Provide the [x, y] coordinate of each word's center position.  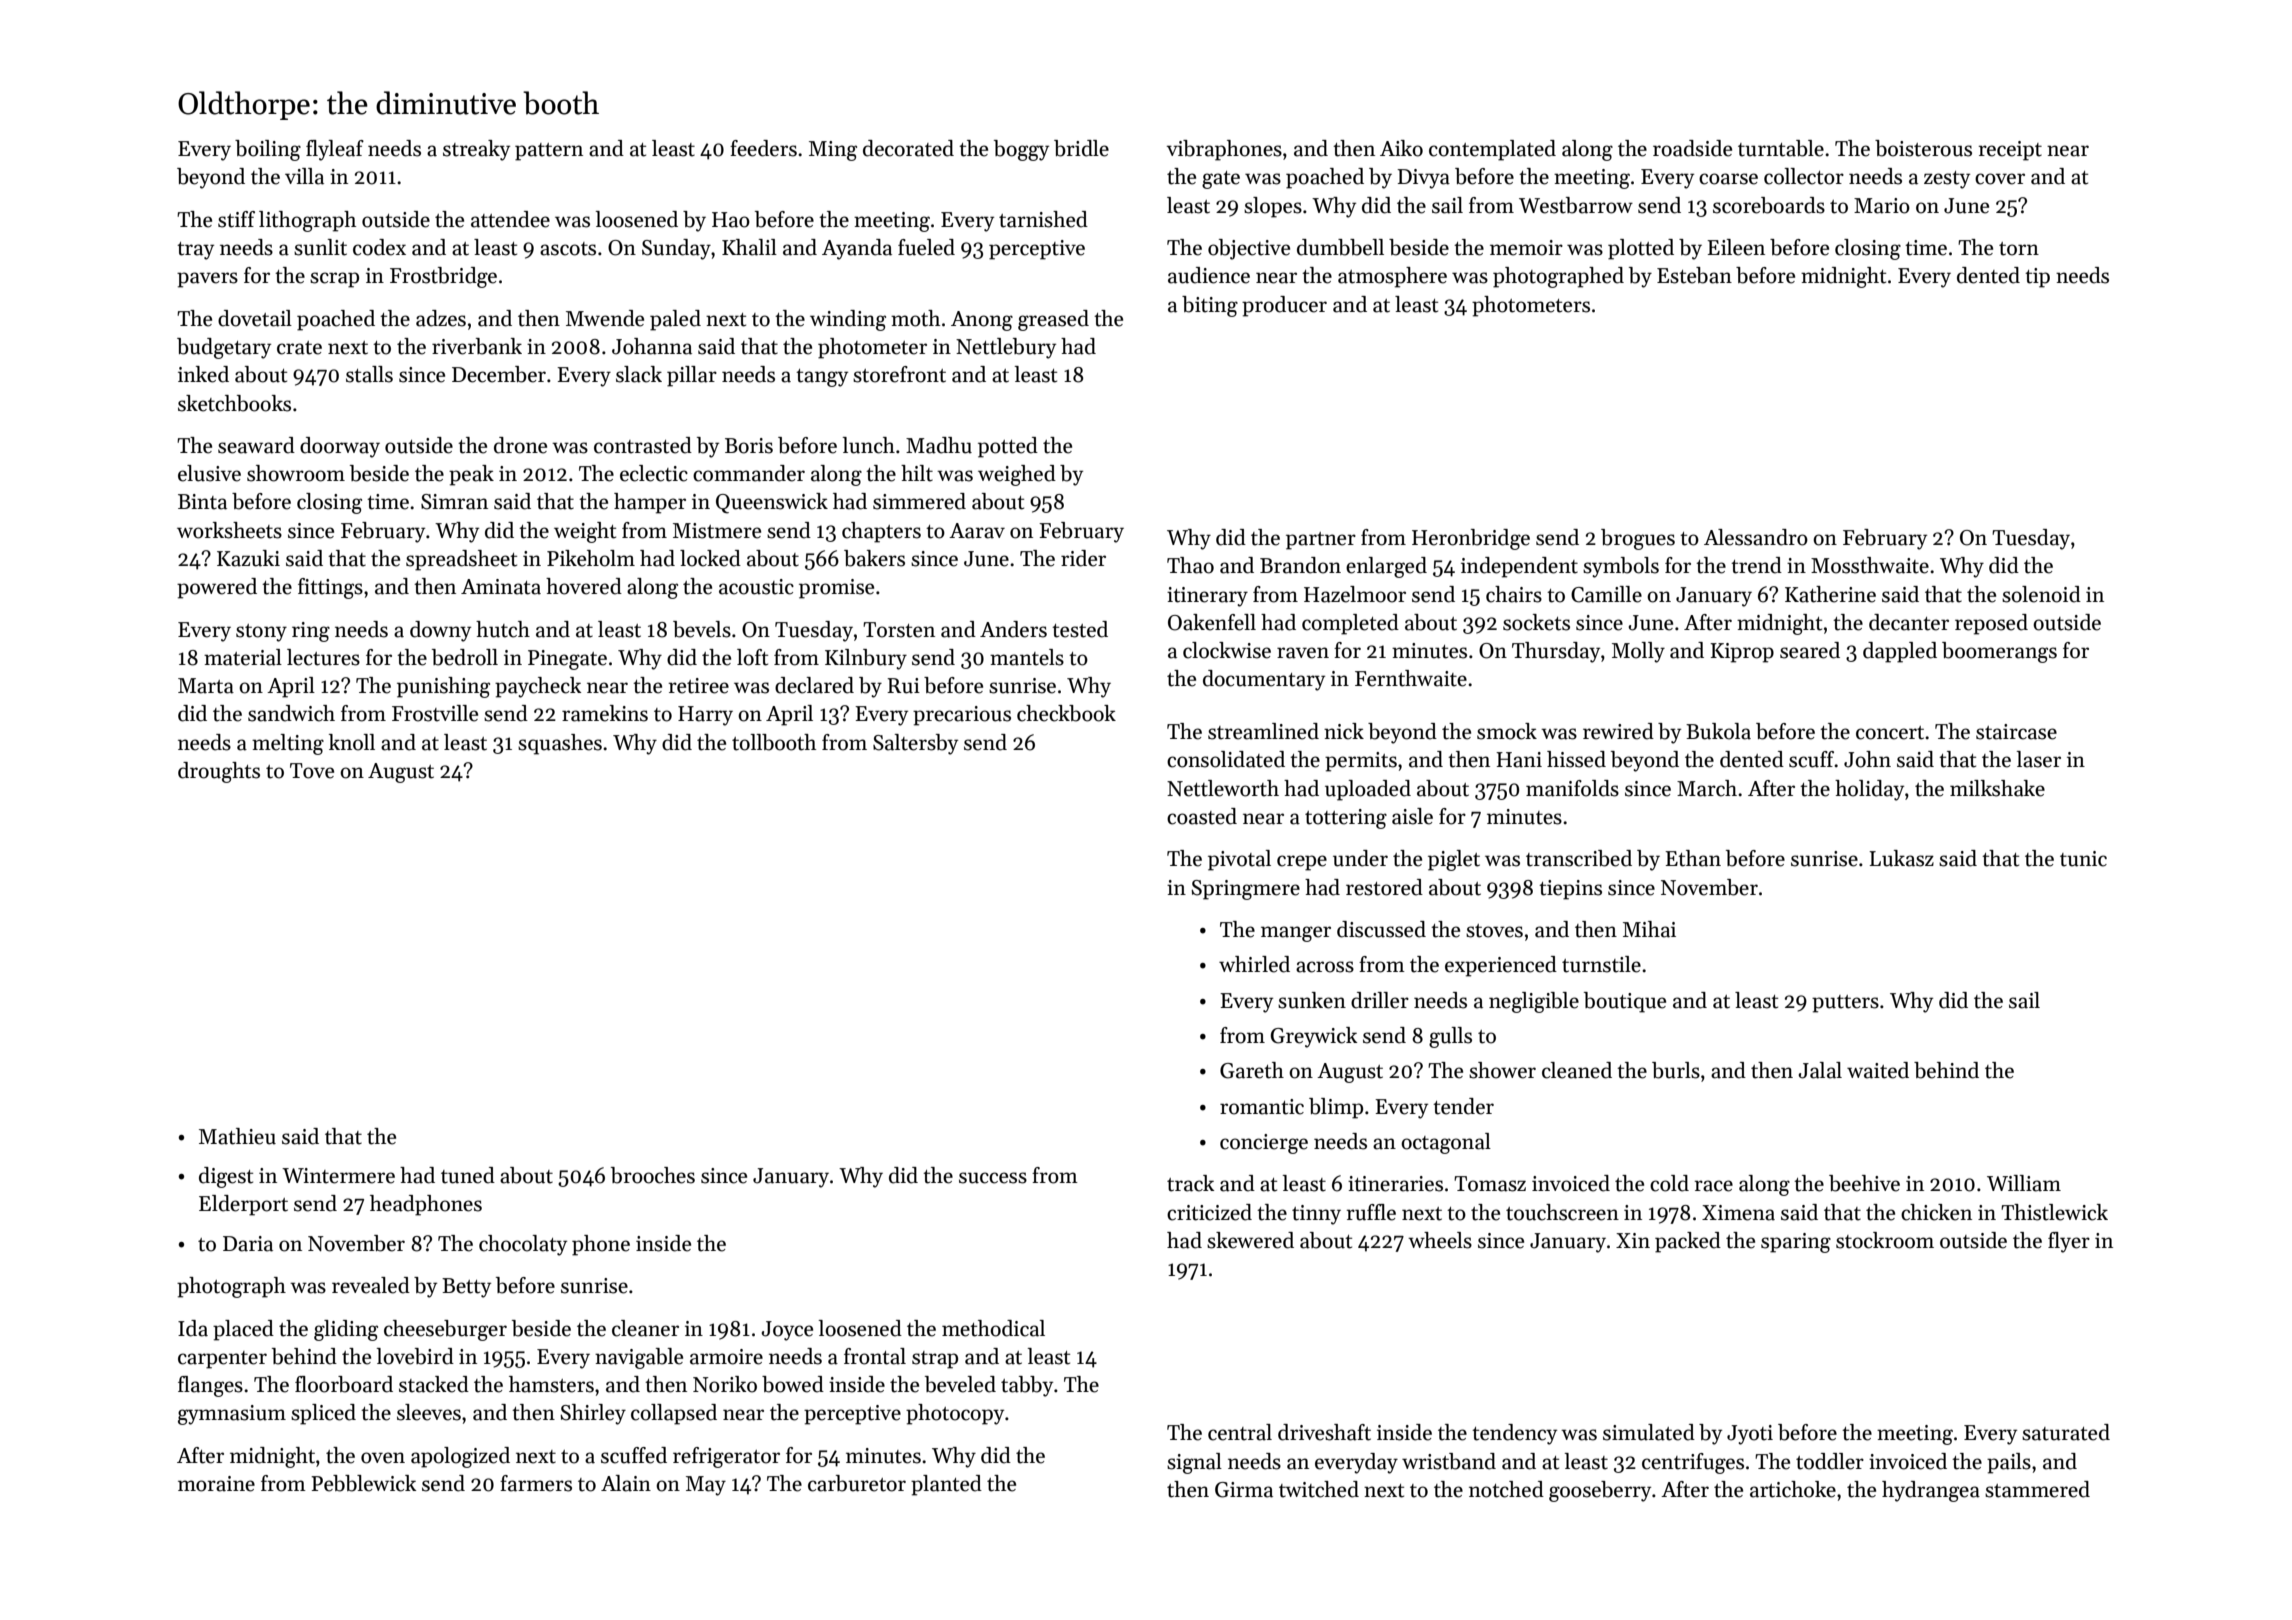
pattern [549, 152]
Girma [1244, 1490]
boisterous [1923, 148]
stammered [2037, 1489]
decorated [908, 148]
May [706, 1486]
